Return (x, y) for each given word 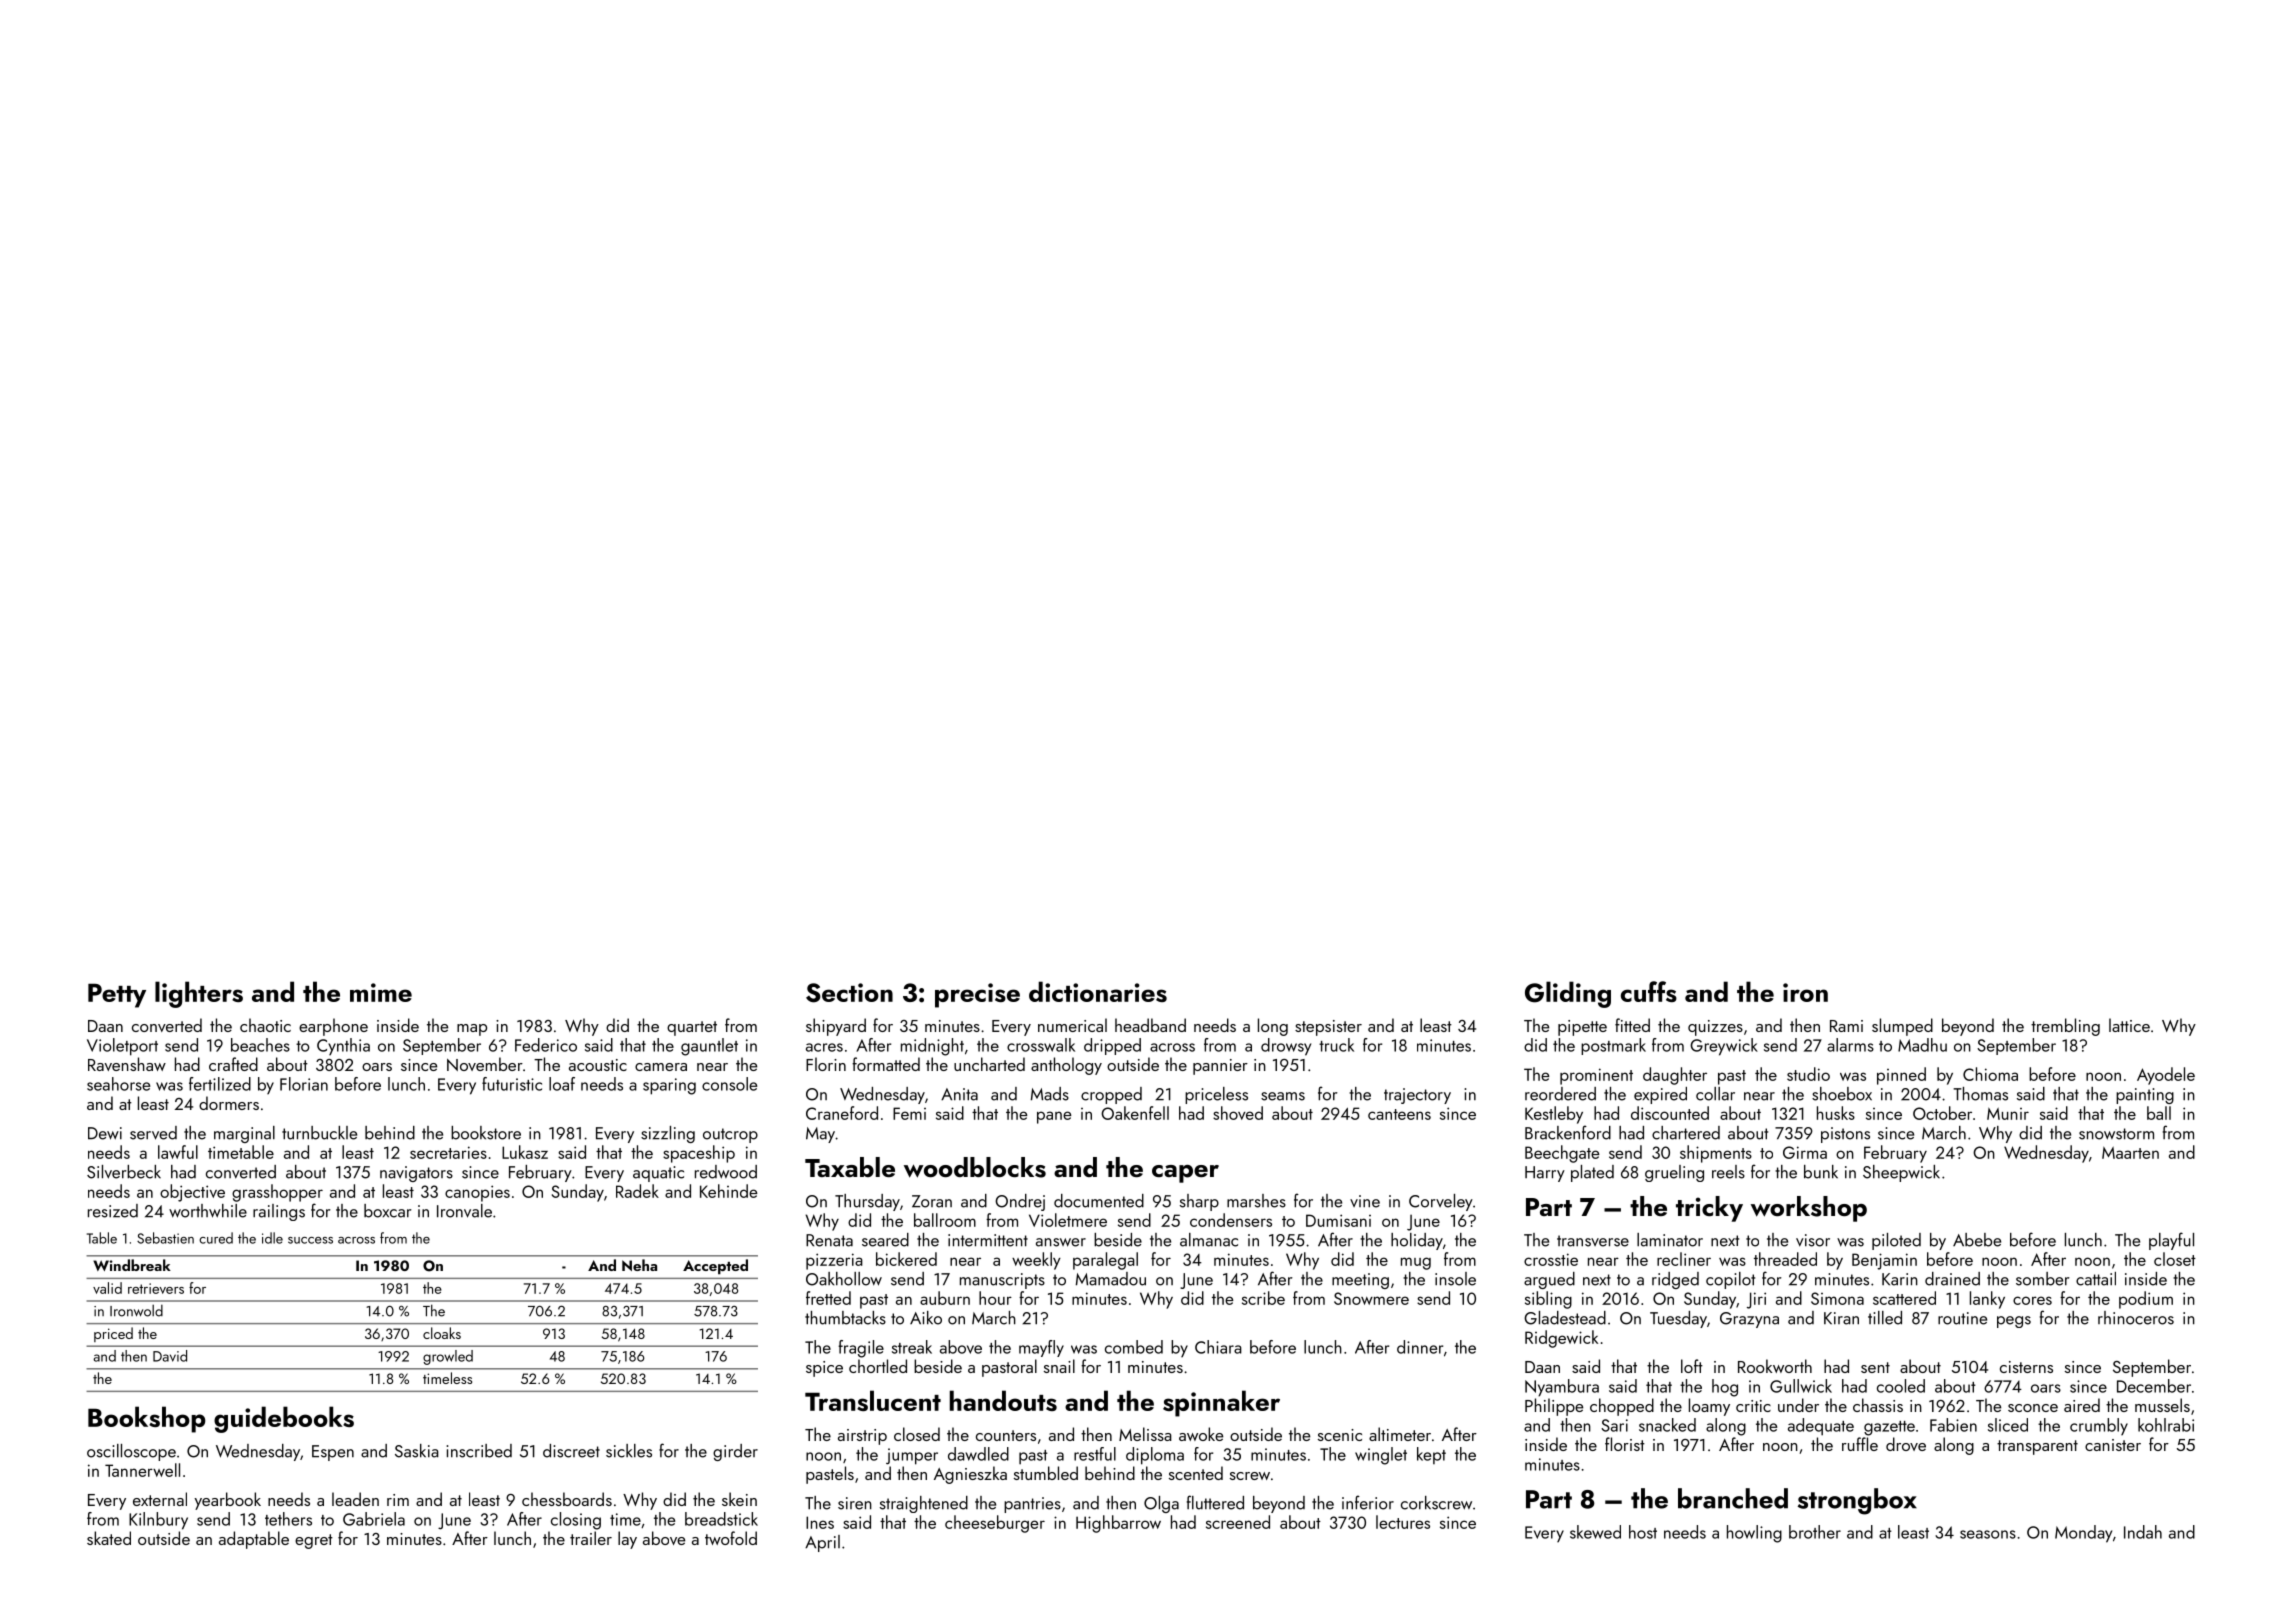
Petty (117, 995)
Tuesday (1678, 1319)
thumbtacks (845, 1318)
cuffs (1649, 991)
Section (849, 993)
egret (314, 1541)
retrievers (156, 1288)
